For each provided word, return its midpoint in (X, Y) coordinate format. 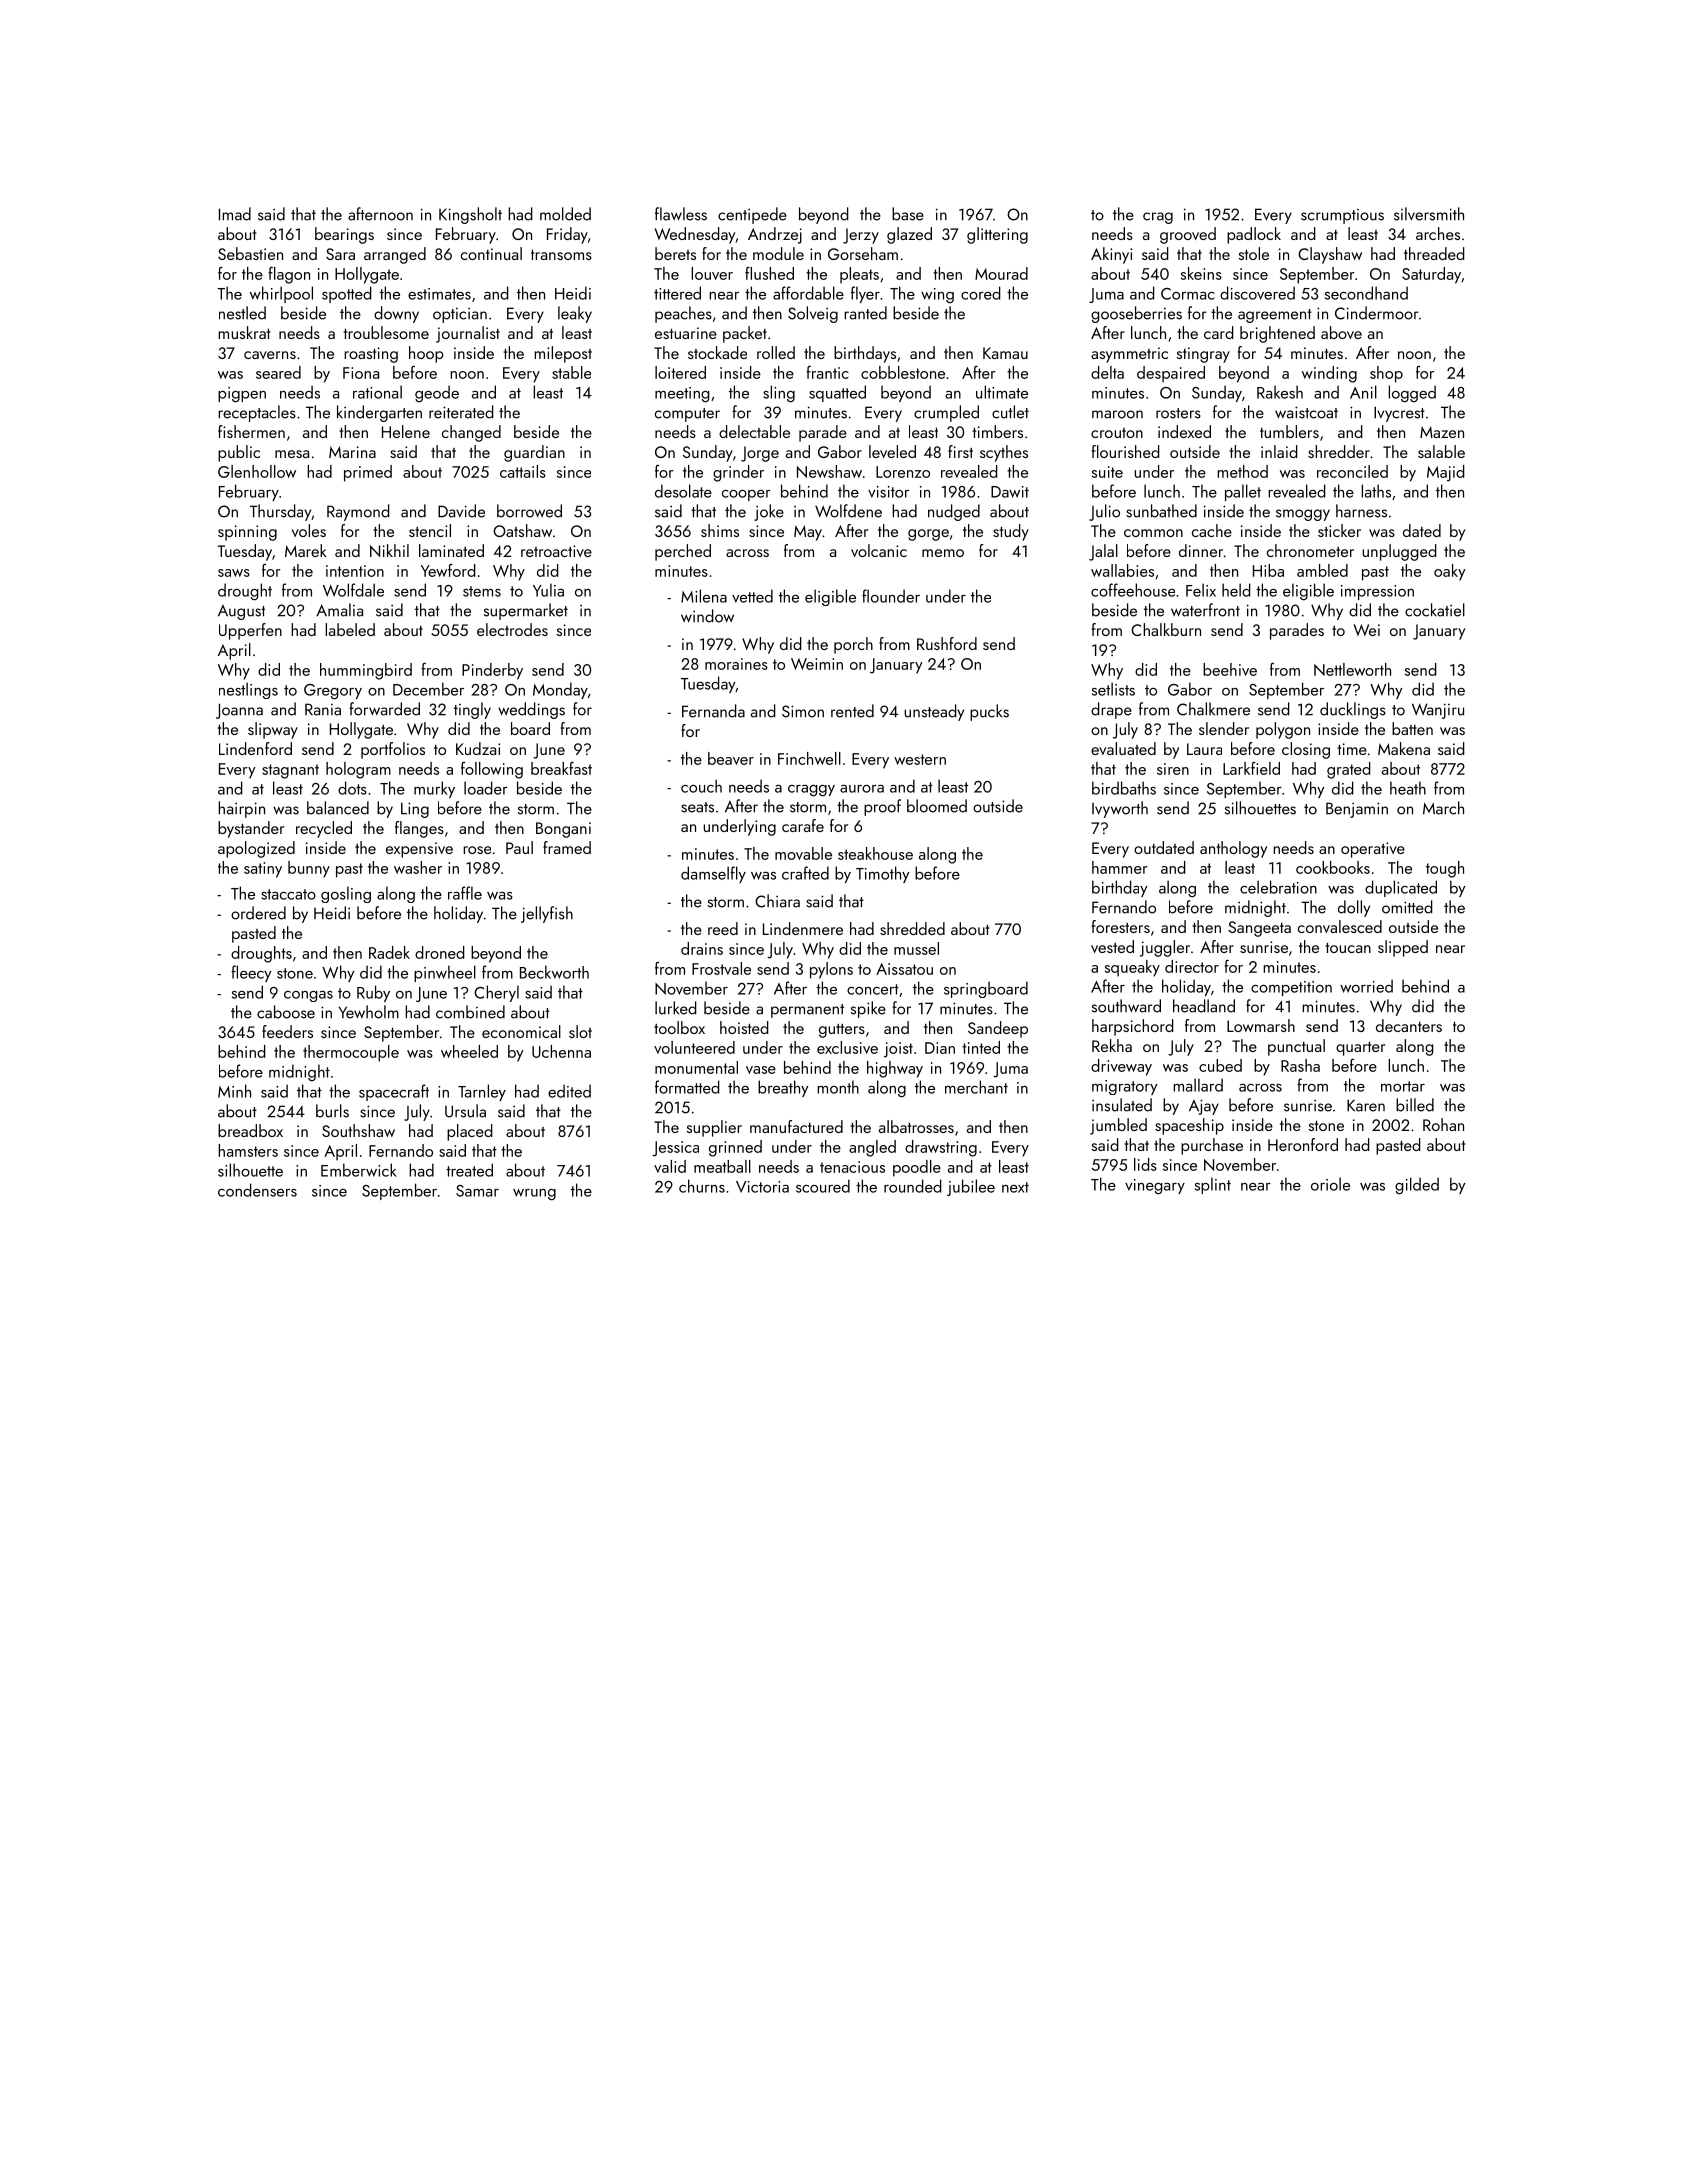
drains (702, 948)
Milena (704, 596)
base (908, 214)
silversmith (1429, 214)
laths (1376, 491)
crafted (805, 873)
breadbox (250, 1130)
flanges (419, 829)
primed (368, 473)
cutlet (1010, 412)
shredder (1339, 451)
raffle (465, 893)
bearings (344, 235)
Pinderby (492, 671)
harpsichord (1133, 1027)
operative (1373, 850)
